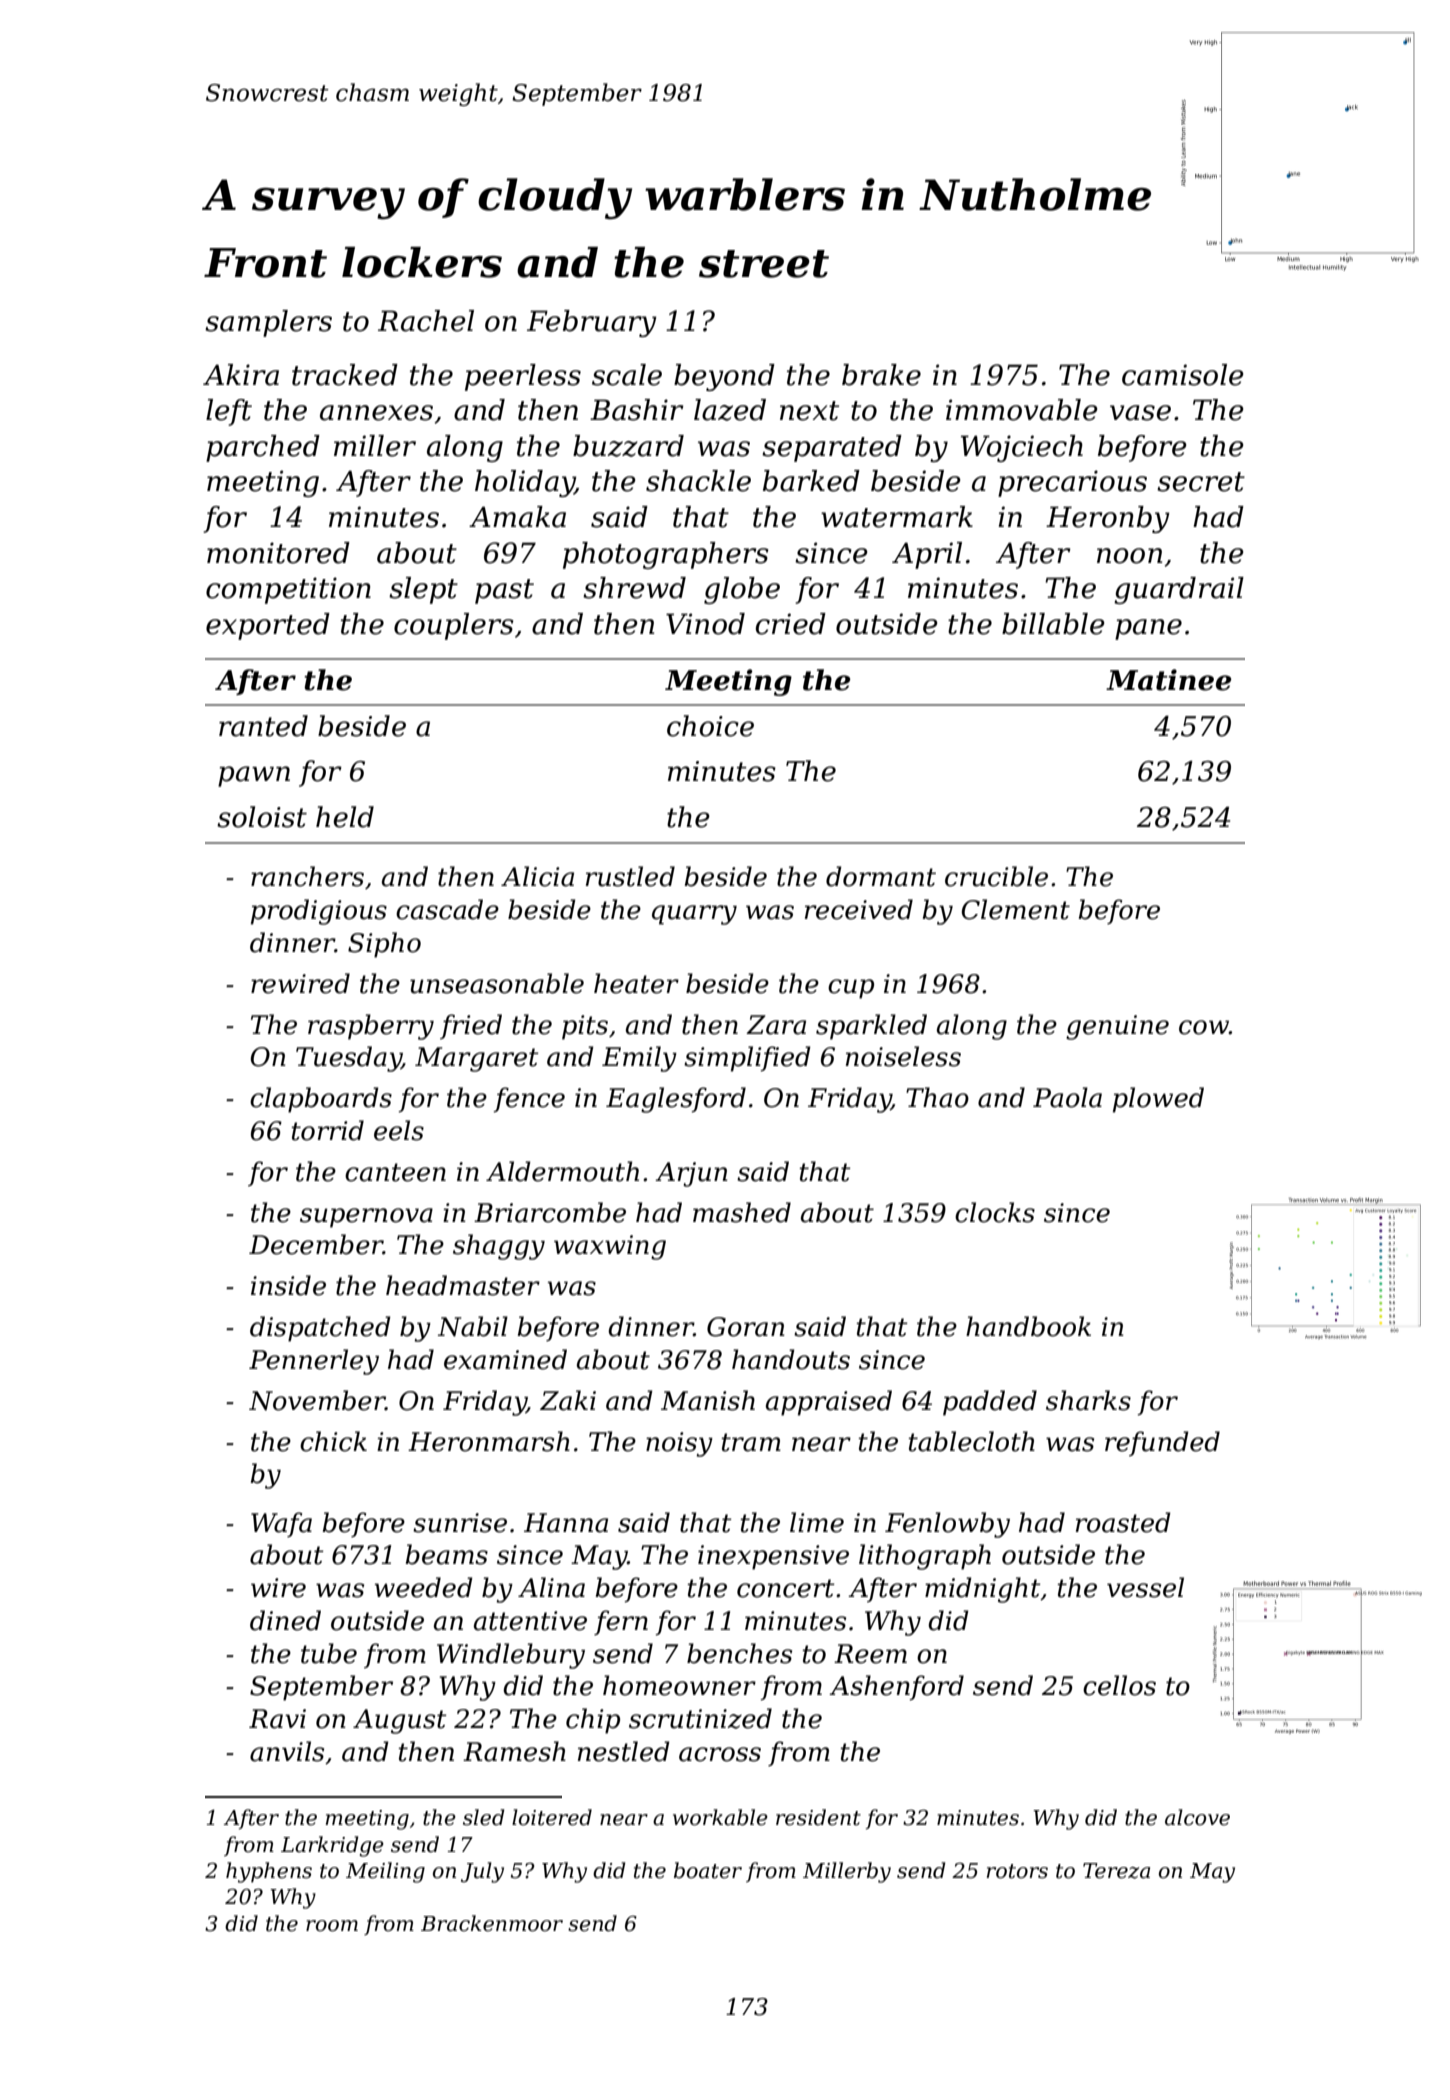 Image resolution: width=1450 pixels, height=2100 pixels. Describe the element at coordinates (995, 1212) in the document. I see `clocks` at that location.
